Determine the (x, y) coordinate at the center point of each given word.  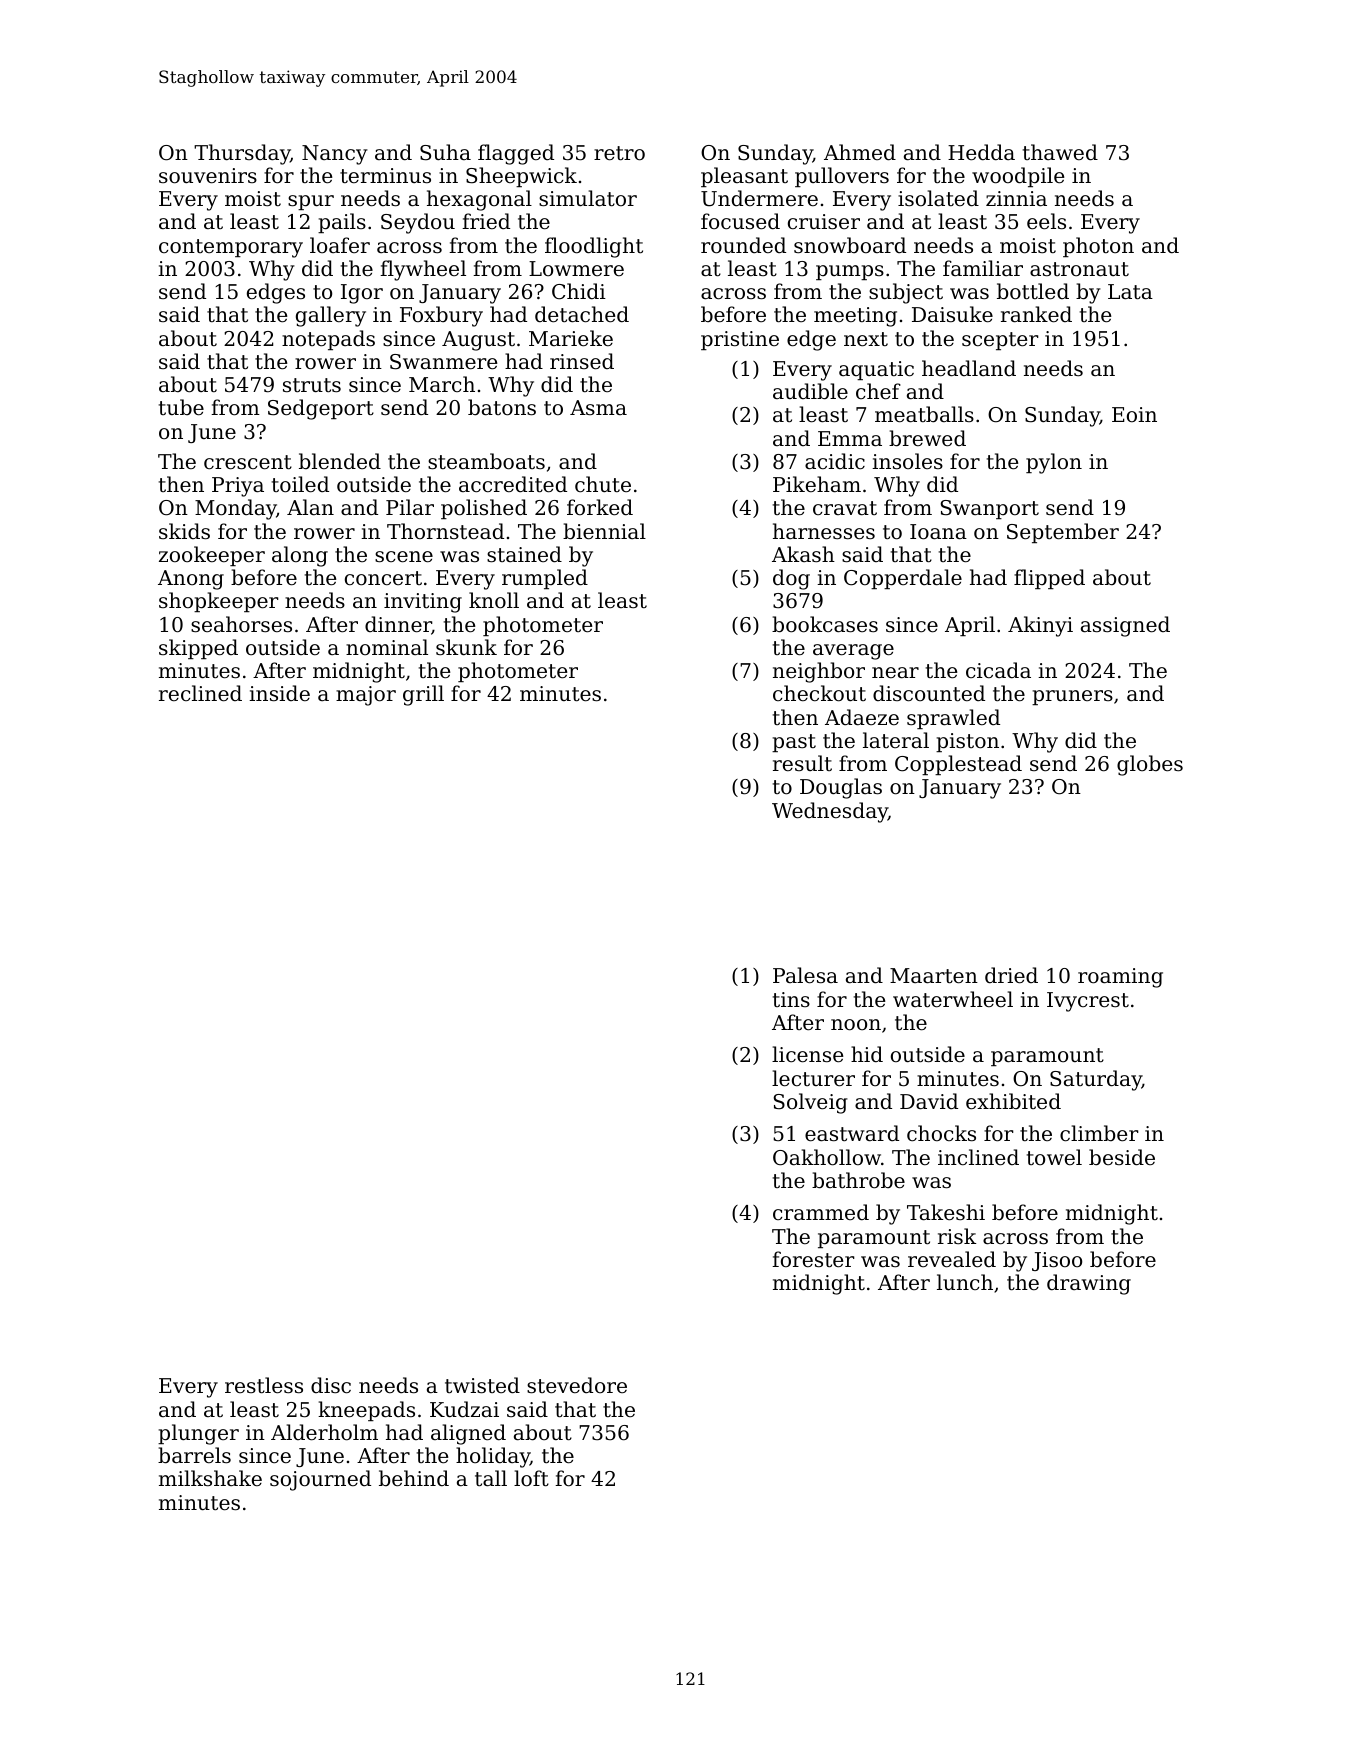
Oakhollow (827, 1157)
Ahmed (860, 152)
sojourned (320, 1480)
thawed (1060, 152)
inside (279, 693)
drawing (1089, 1284)
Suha (445, 152)
